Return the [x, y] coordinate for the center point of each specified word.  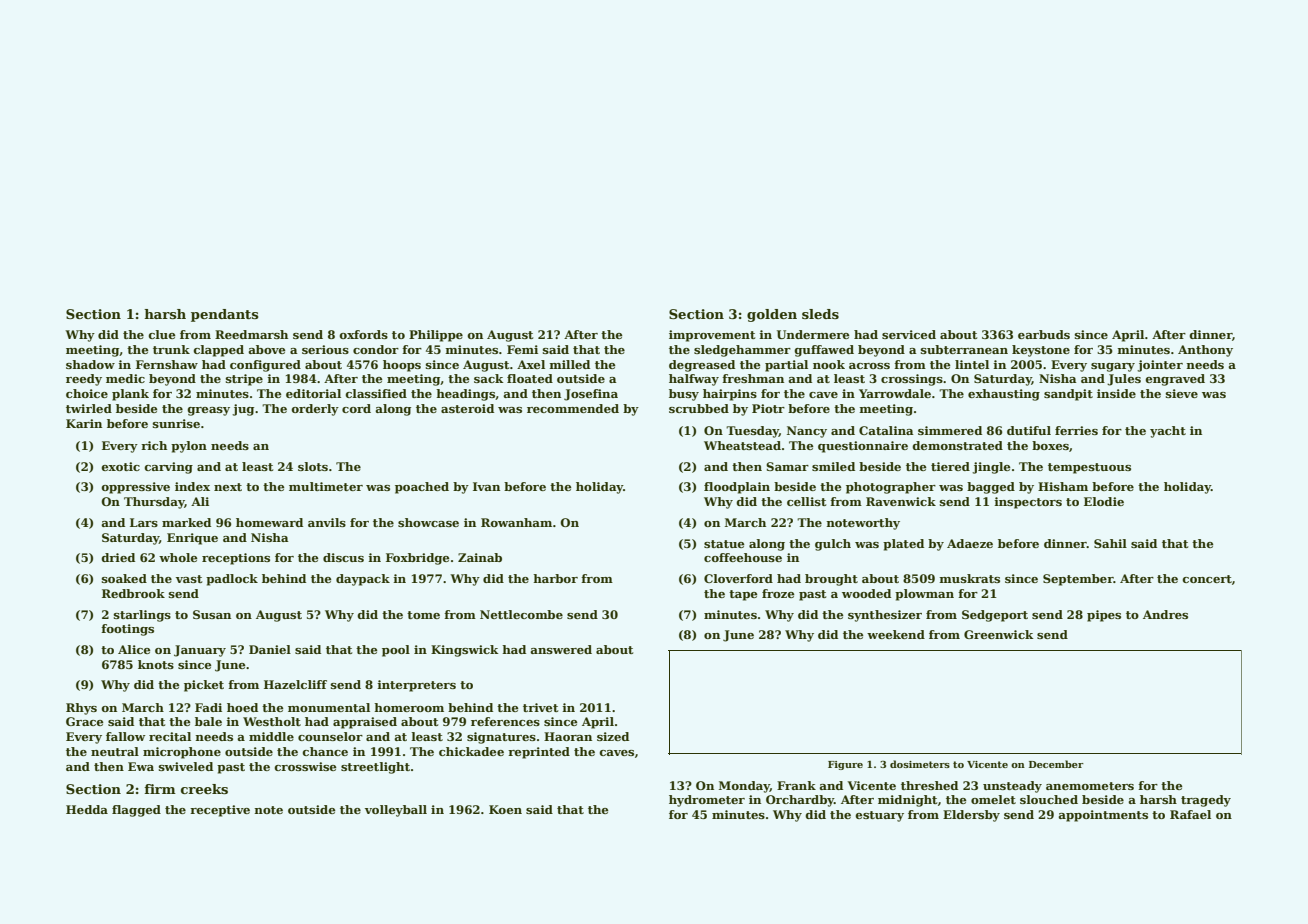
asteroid [467, 408]
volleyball [396, 811]
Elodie [1104, 501]
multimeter [326, 486]
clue [162, 334]
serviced [909, 334]
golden [772, 315]
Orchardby [800, 801]
